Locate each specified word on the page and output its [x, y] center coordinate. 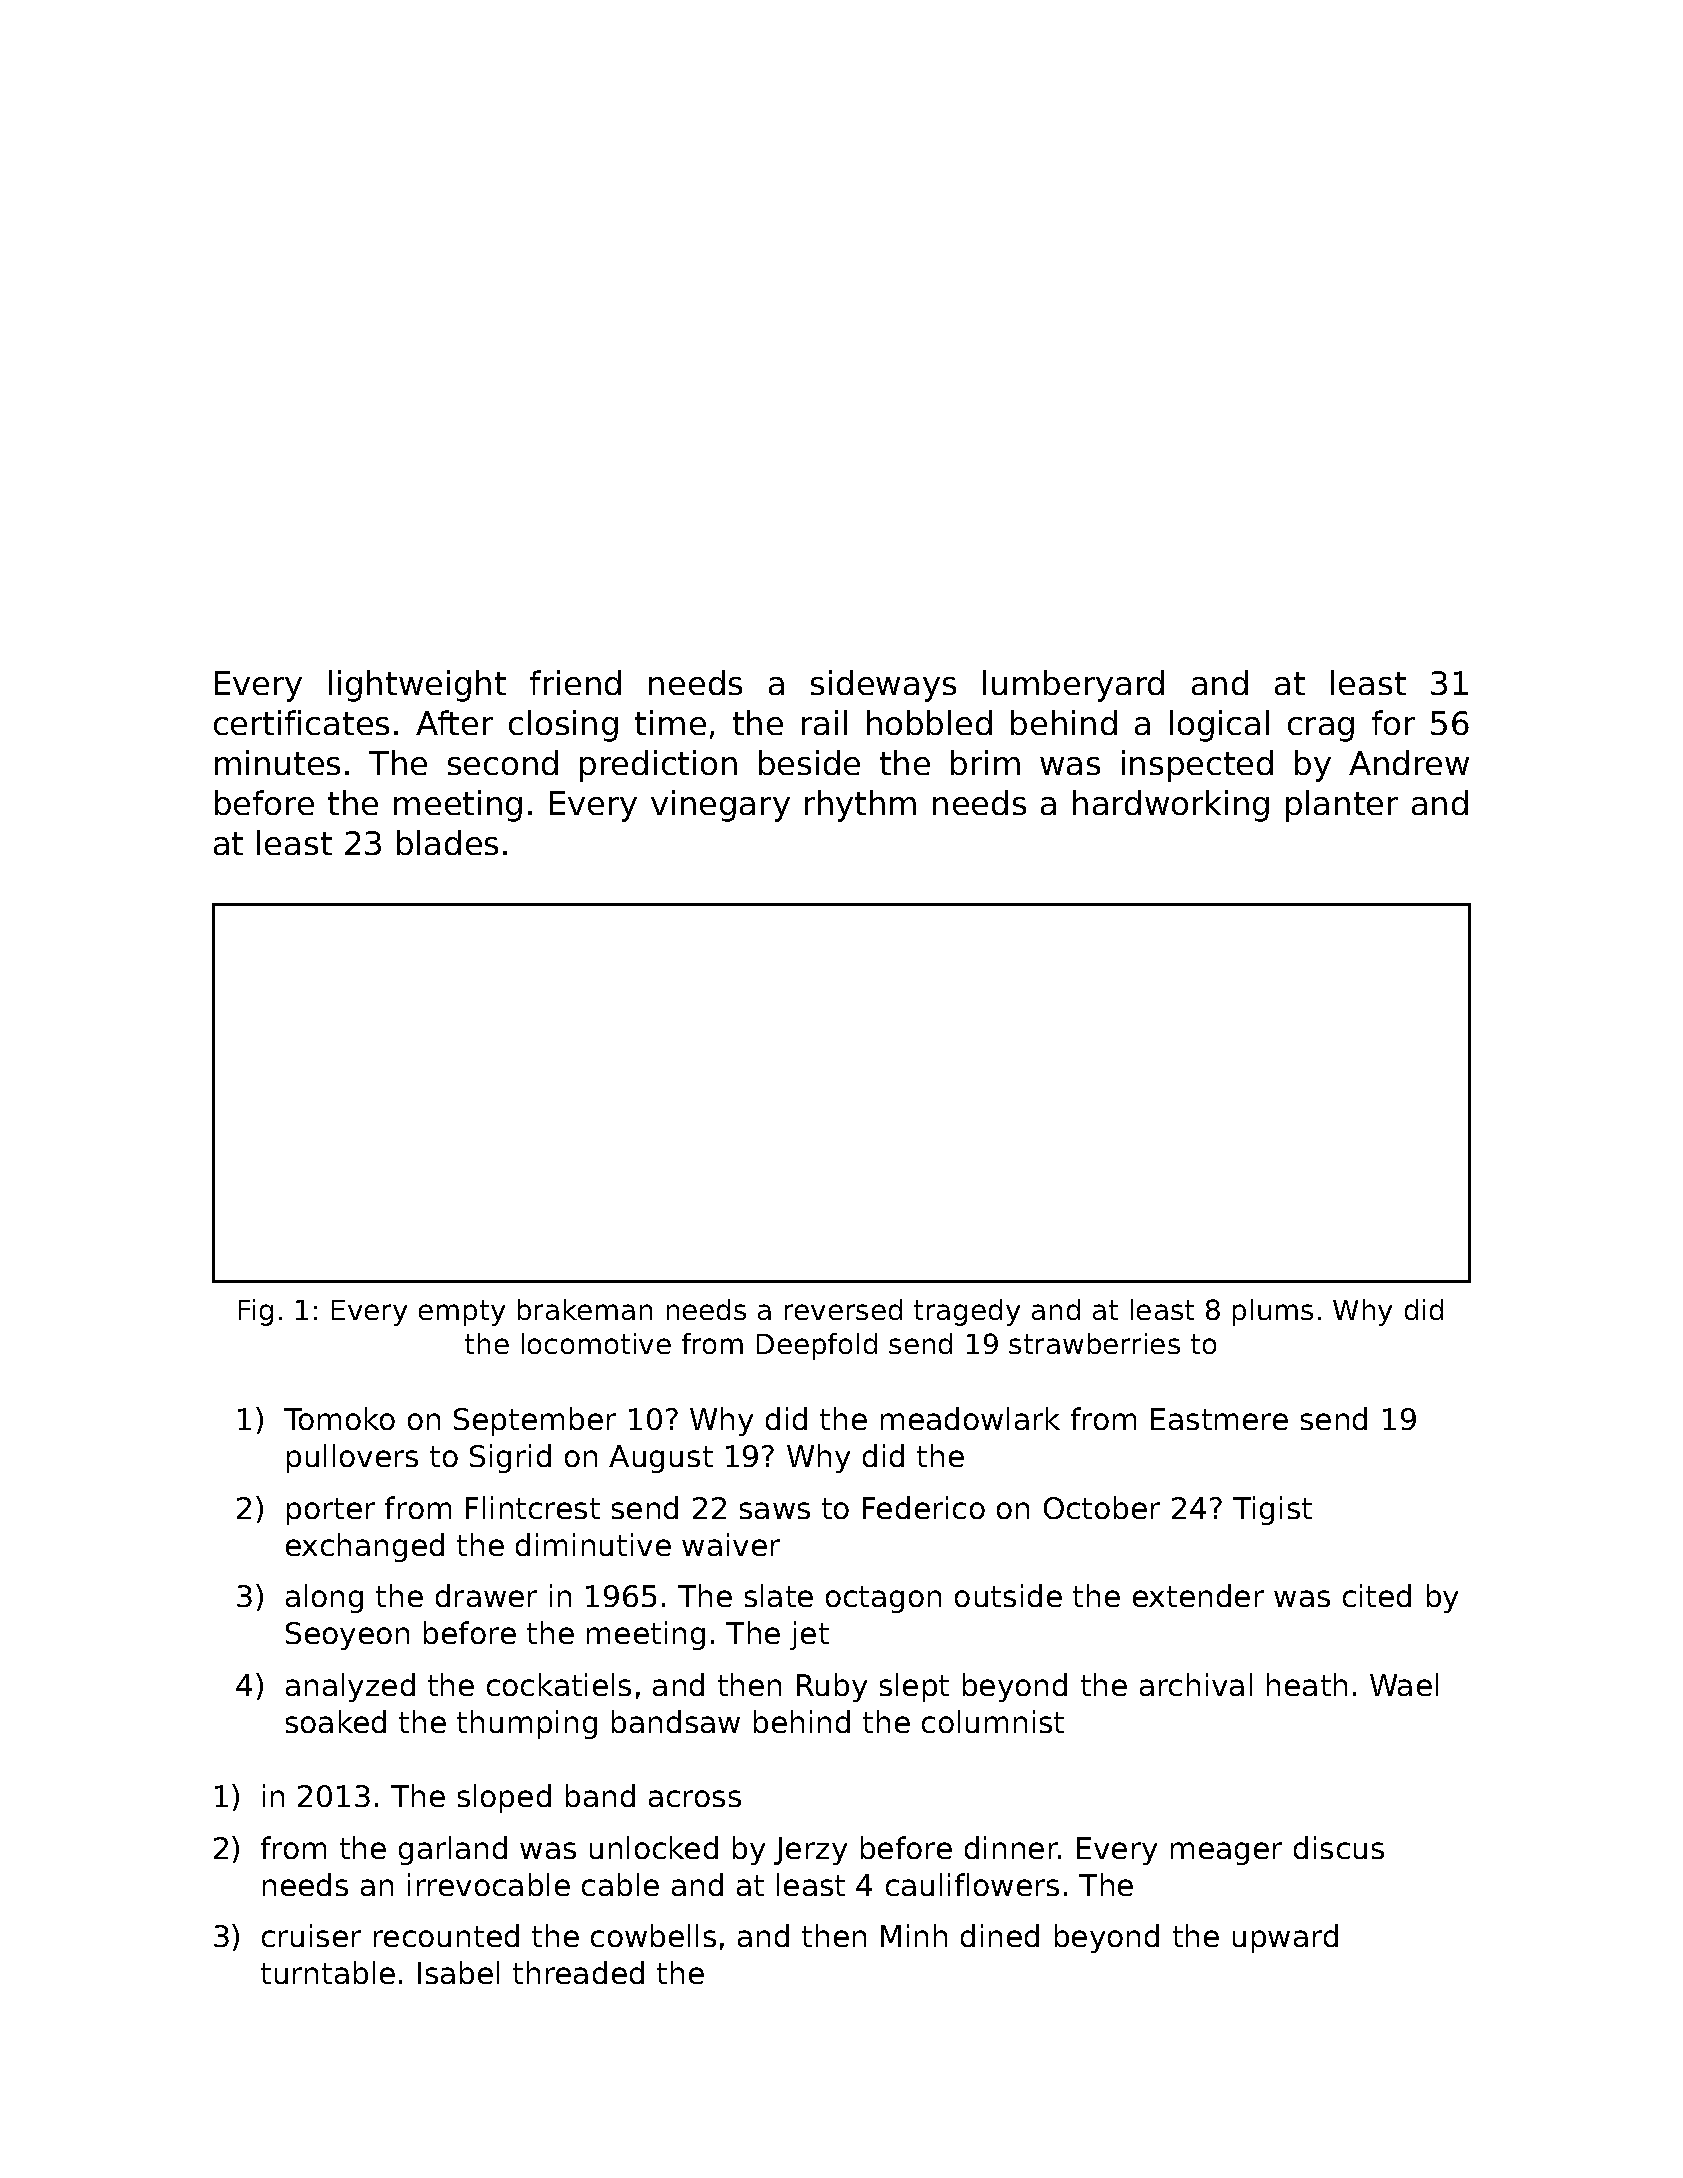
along [324, 1598]
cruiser [311, 1935]
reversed [843, 1309]
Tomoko [339, 1418]
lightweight [417, 686]
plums [1273, 1312]
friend [575, 682]
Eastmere [1219, 1419]
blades [447, 842]
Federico [924, 1507]
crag [1321, 729]
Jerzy [810, 1851]
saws [775, 1510]
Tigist [1272, 1510]
